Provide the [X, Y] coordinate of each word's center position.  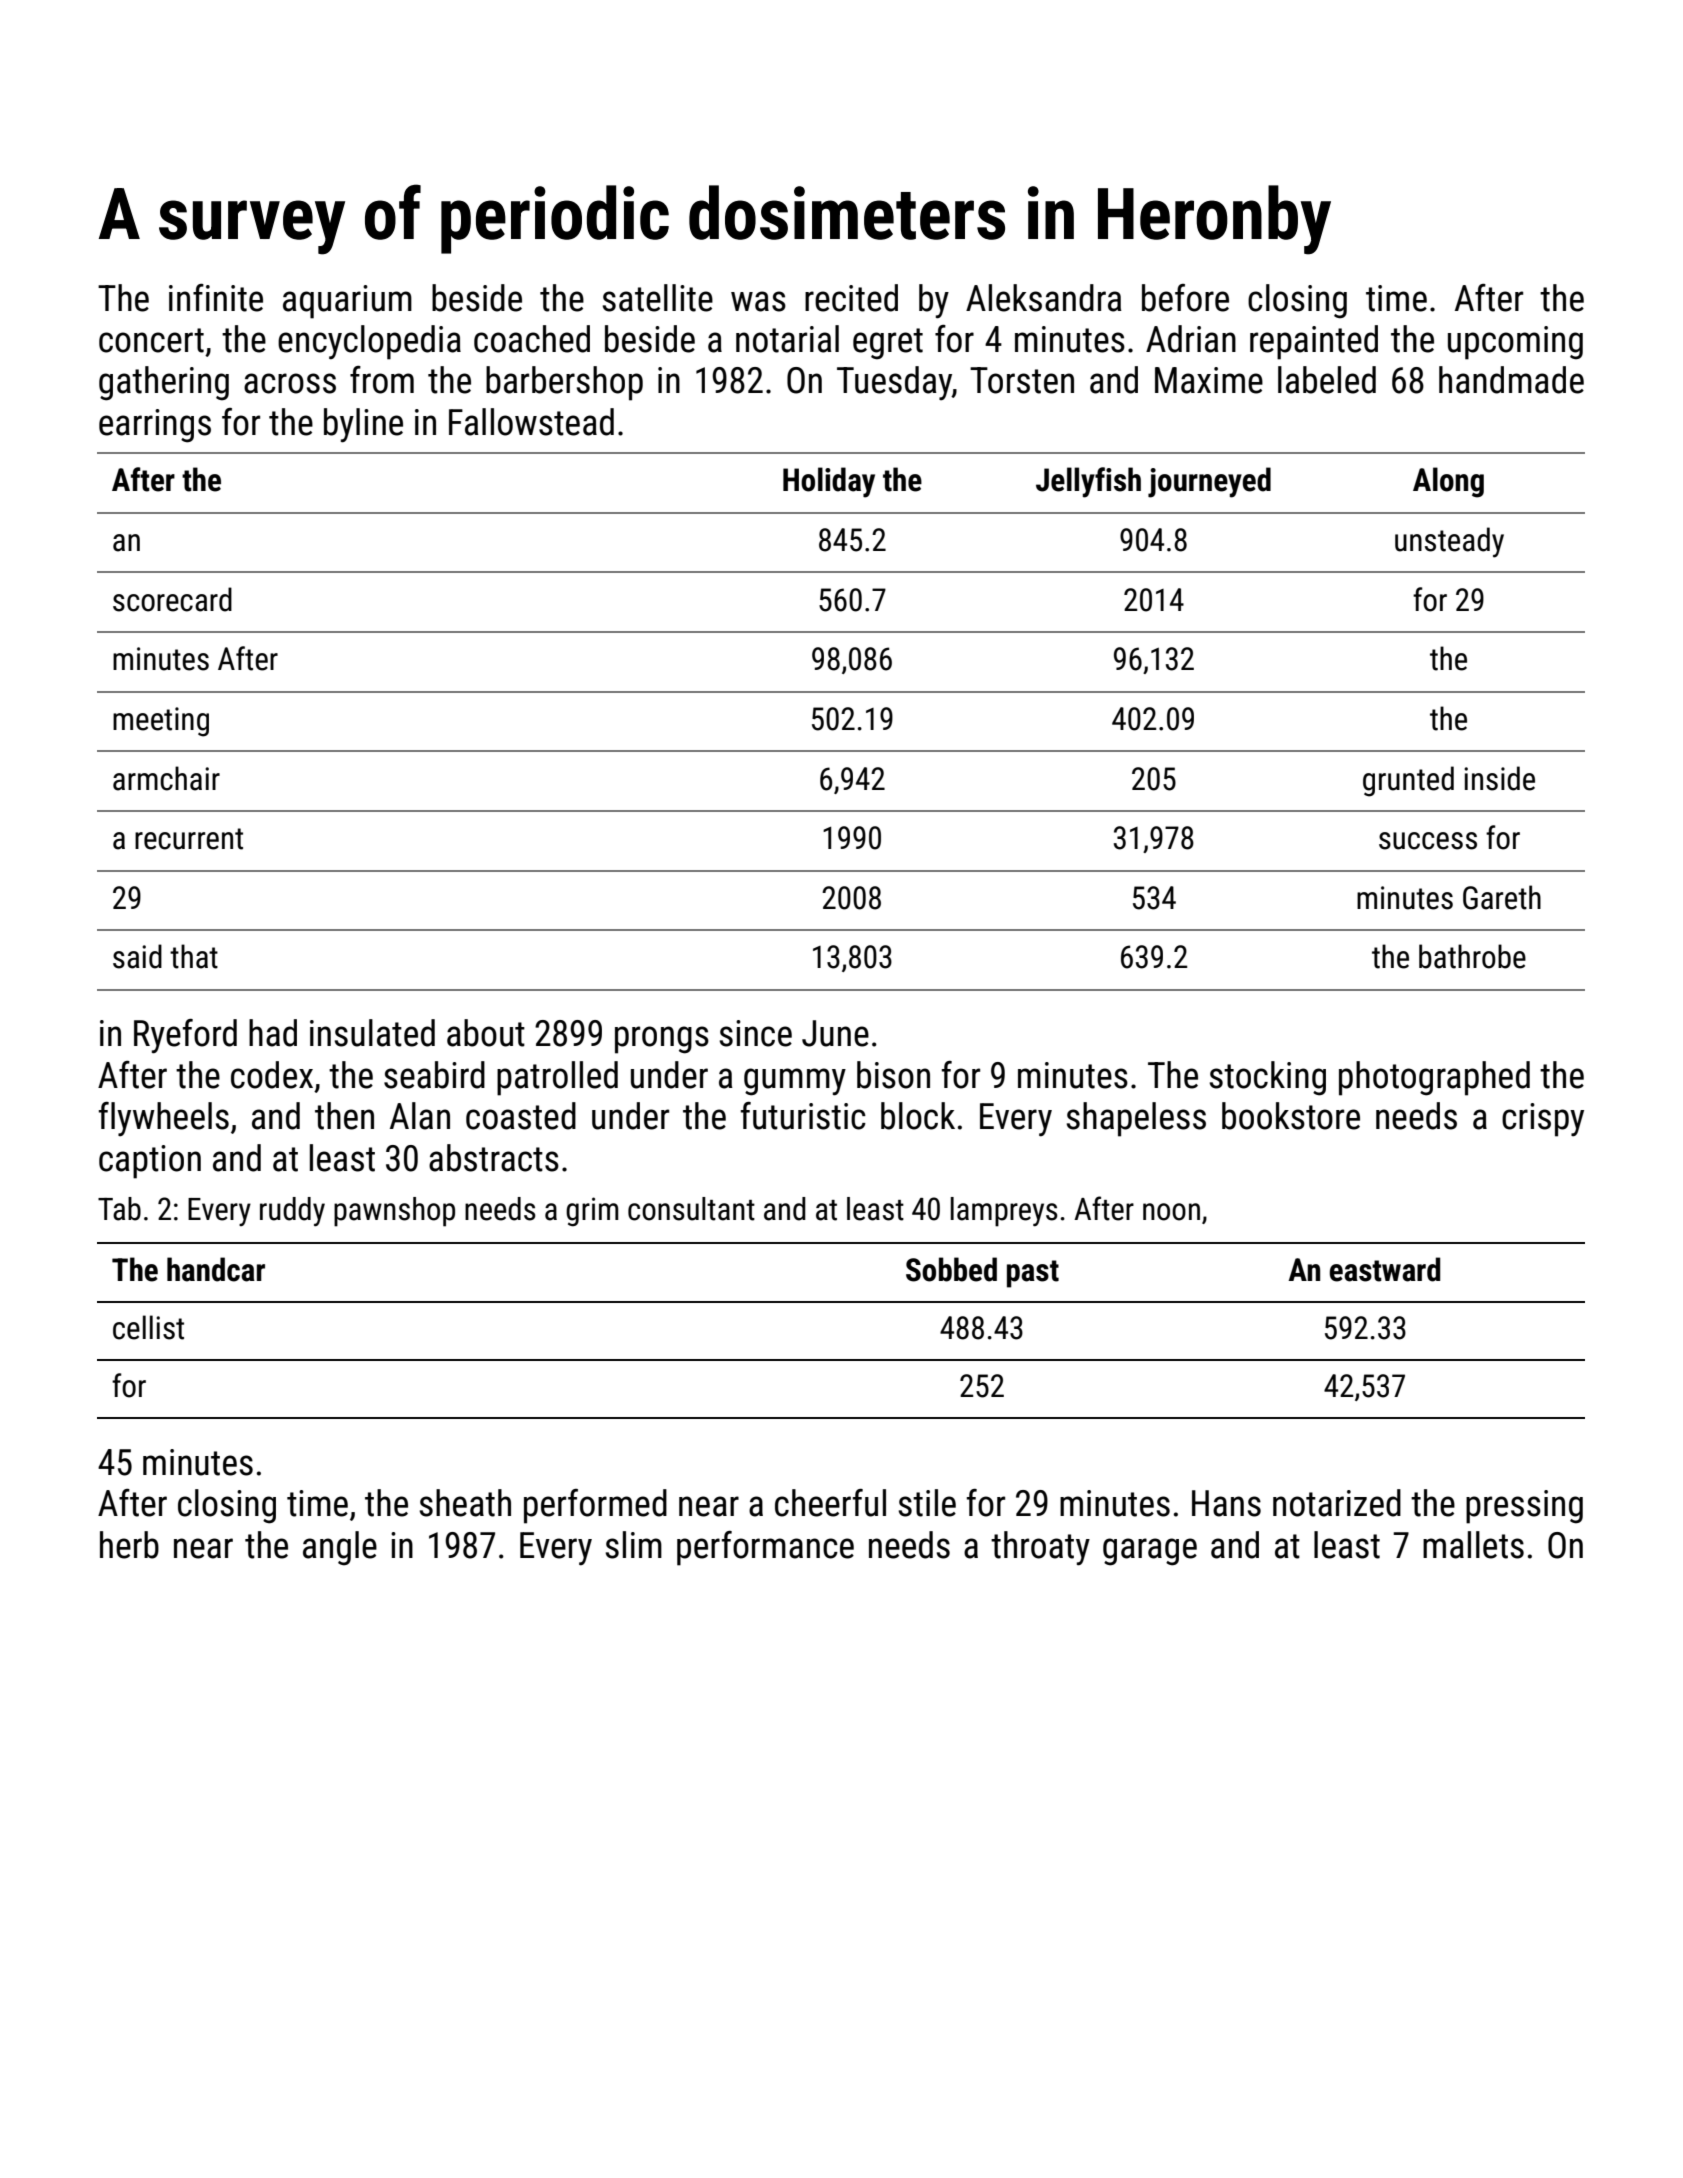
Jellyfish [1088, 482]
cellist [148, 1327]
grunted [1408, 781]
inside [1499, 778]
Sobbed [951, 1269]
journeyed [1209, 482]
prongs [662, 1040]
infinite [216, 298]
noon [1171, 1212]
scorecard [172, 599]
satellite [658, 298]
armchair [166, 778]
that [194, 956]
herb [129, 1545]
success [1428, 841]
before [1185, 298]
